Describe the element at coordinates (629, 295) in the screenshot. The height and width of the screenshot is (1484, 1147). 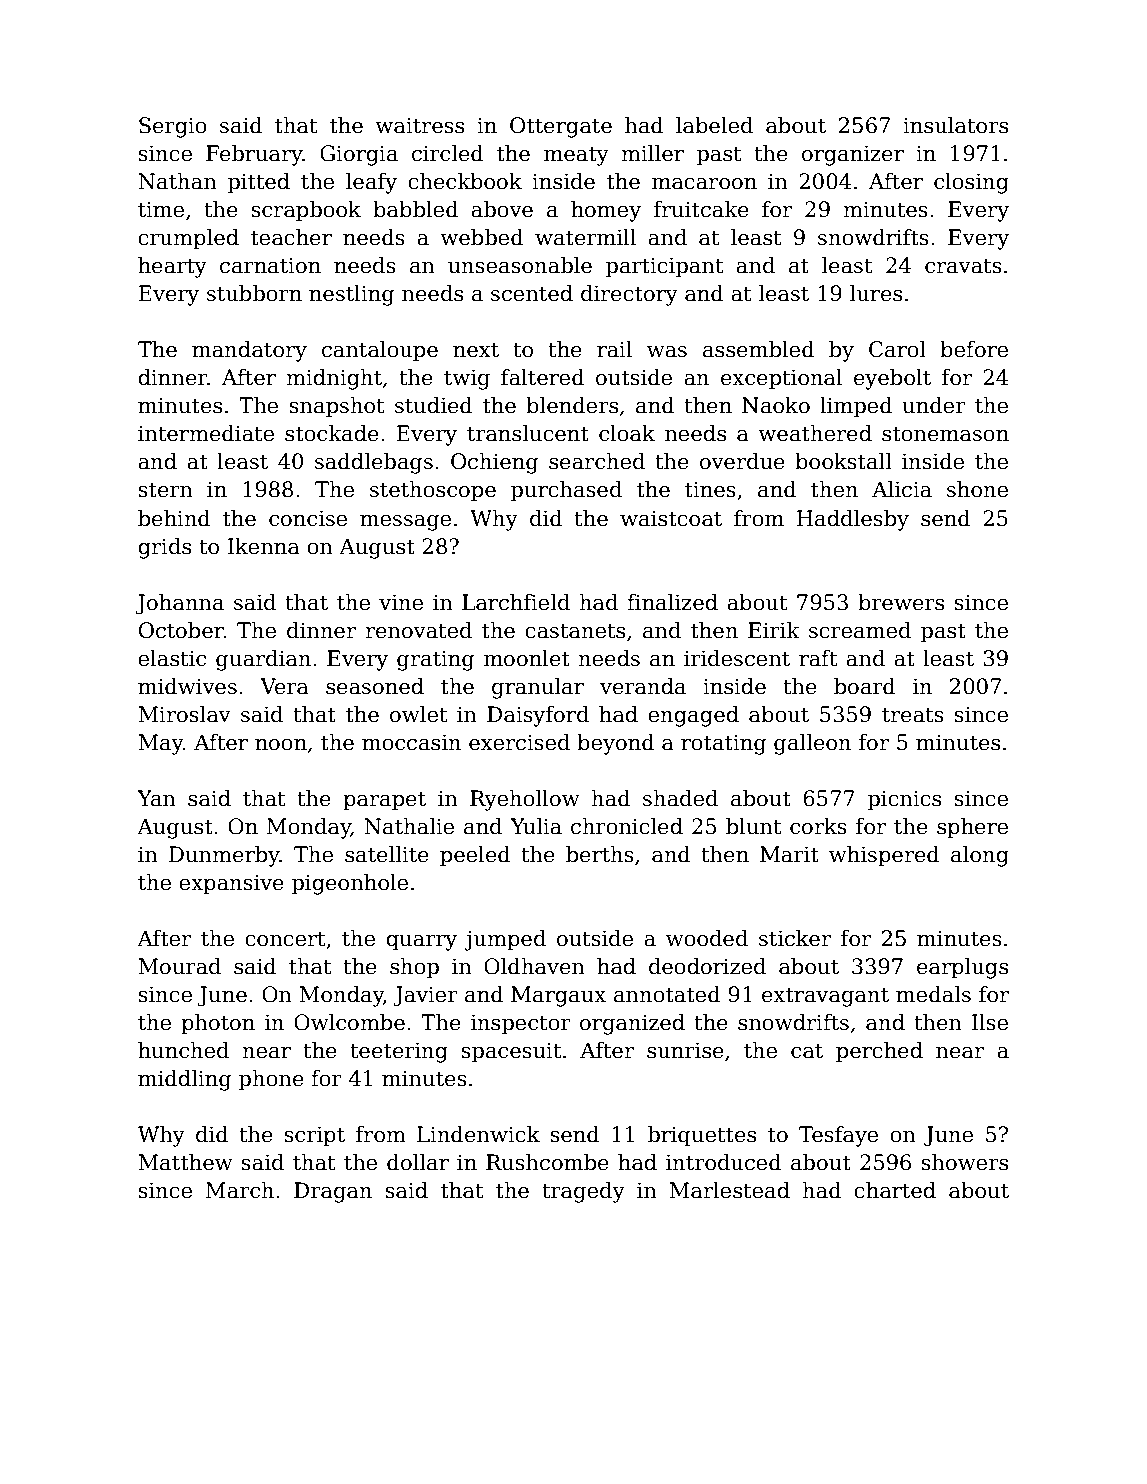
I see `directory` at that location.
